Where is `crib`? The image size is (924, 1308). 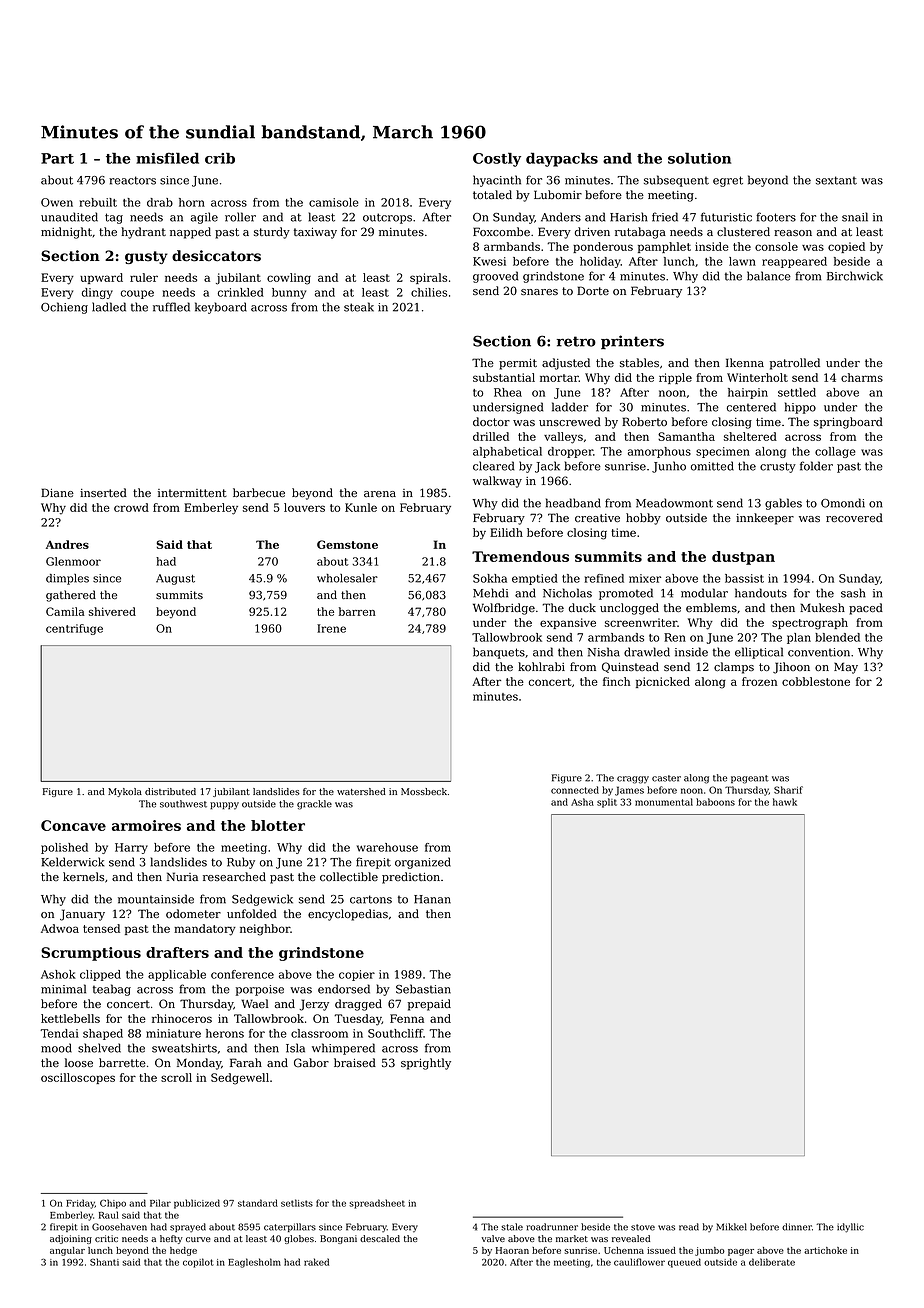
crib is located at coordinates (220, 158).
